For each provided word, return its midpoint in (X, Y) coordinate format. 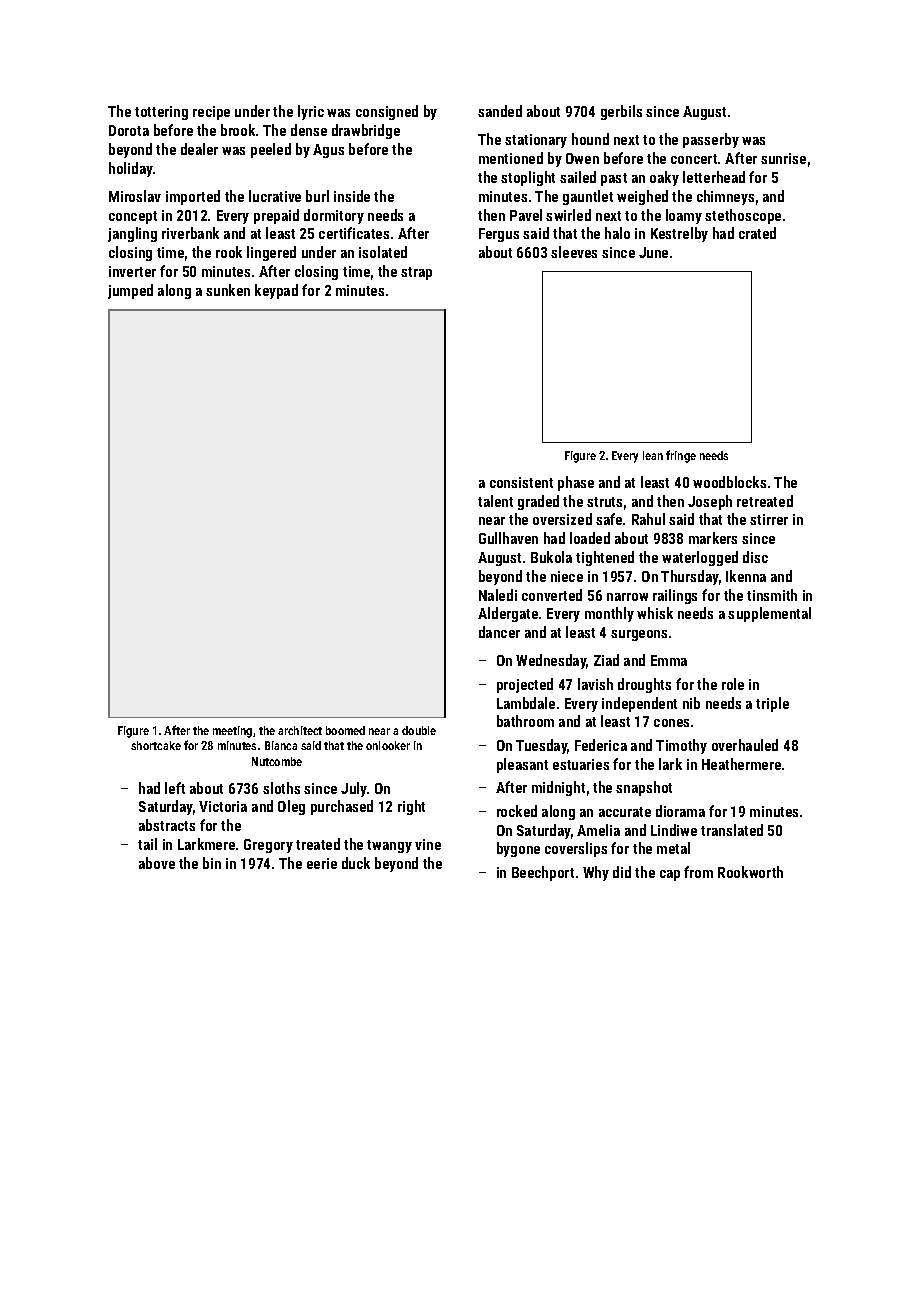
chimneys (725, 197)
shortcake (156, 745)
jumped (130, 291)
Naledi (498, 595)
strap (416, 273)
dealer (199, 149)
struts (604, 502)
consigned (387, 112)
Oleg (291, 807)
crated (757, 233)
